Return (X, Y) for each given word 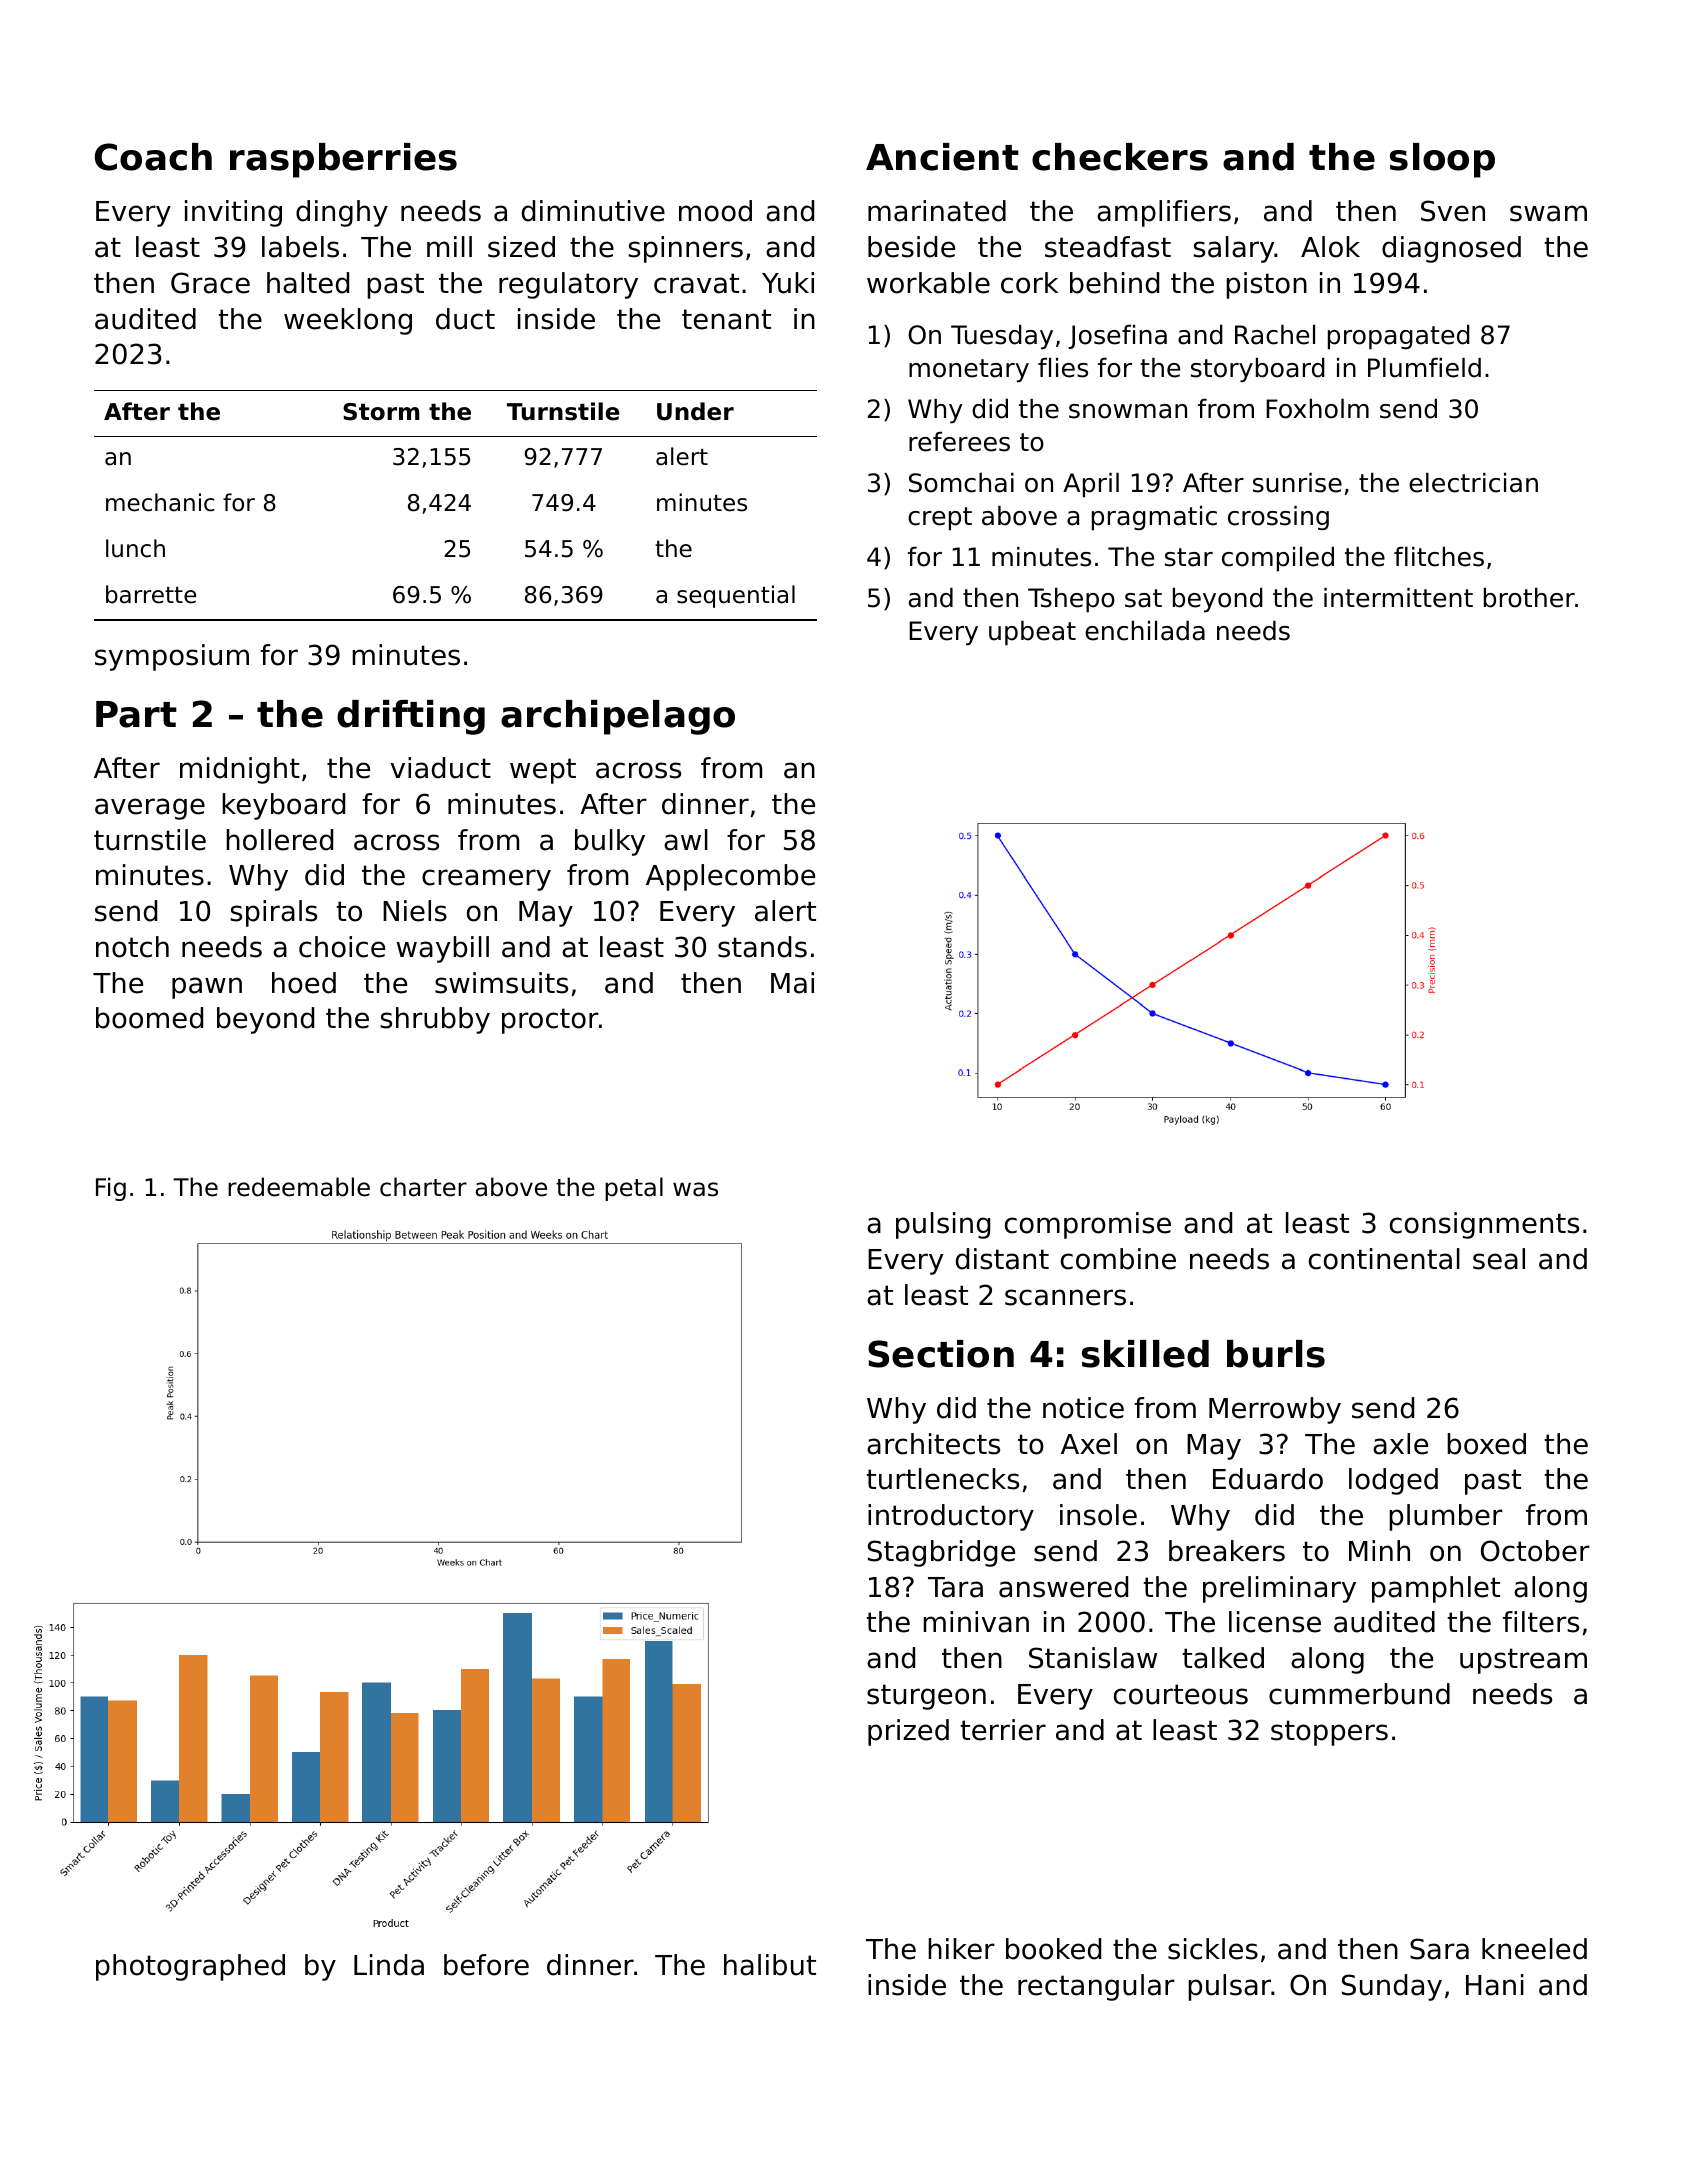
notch (132, 947)
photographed (190, 1967)
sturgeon (926, 1697)
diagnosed (1451, 249)
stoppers (1329, 1733)
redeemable (299, 1187)
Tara (955, 1587)
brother (1529, 598)
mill (449, 246)
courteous (1181, 1694)
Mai (792, 983)
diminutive (593, 211)
